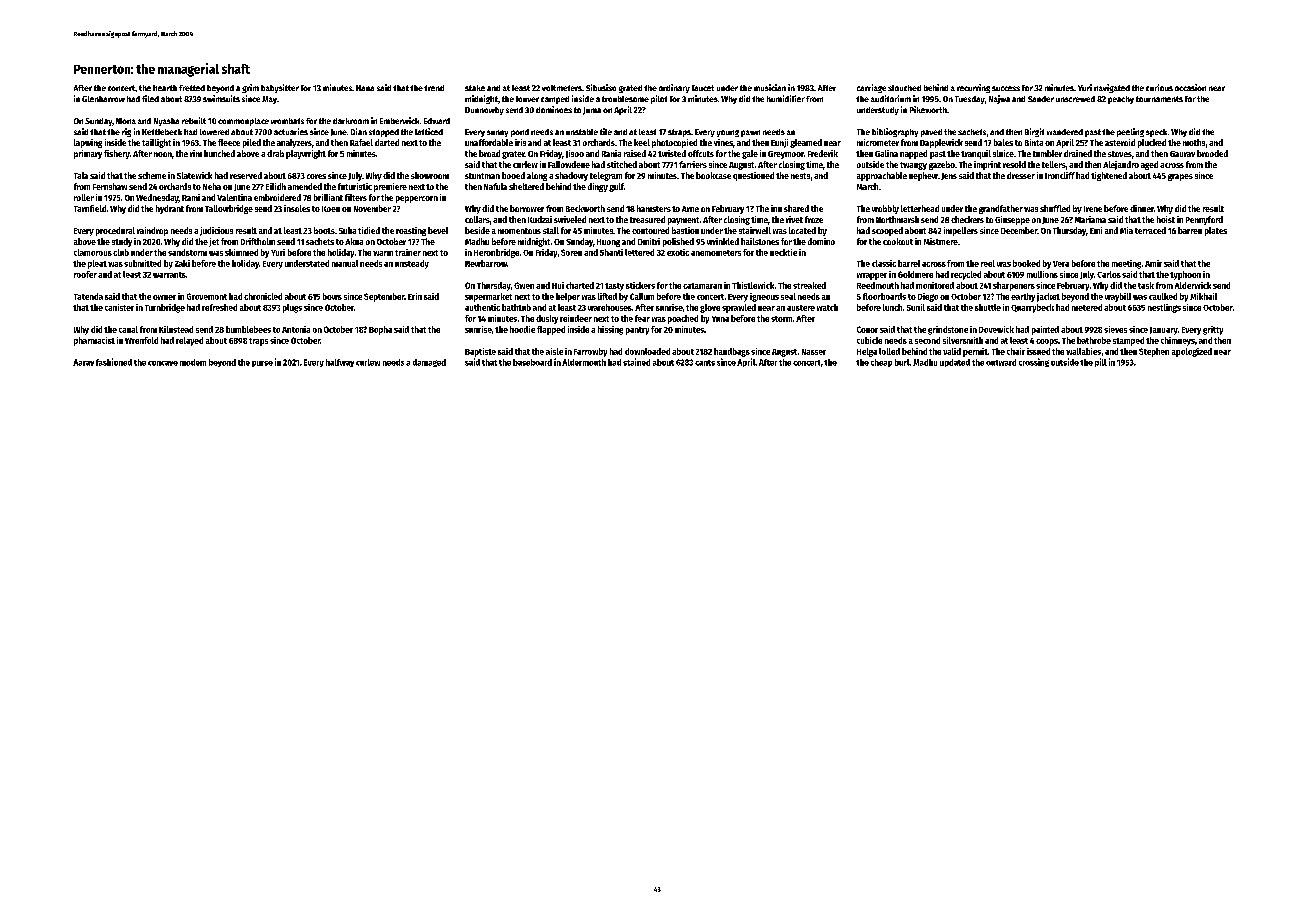 This page has width=1308, height=924. What do you see at coordinates (126, 121) in the page?
I see `Mona` at bounding box center [126, 121].
